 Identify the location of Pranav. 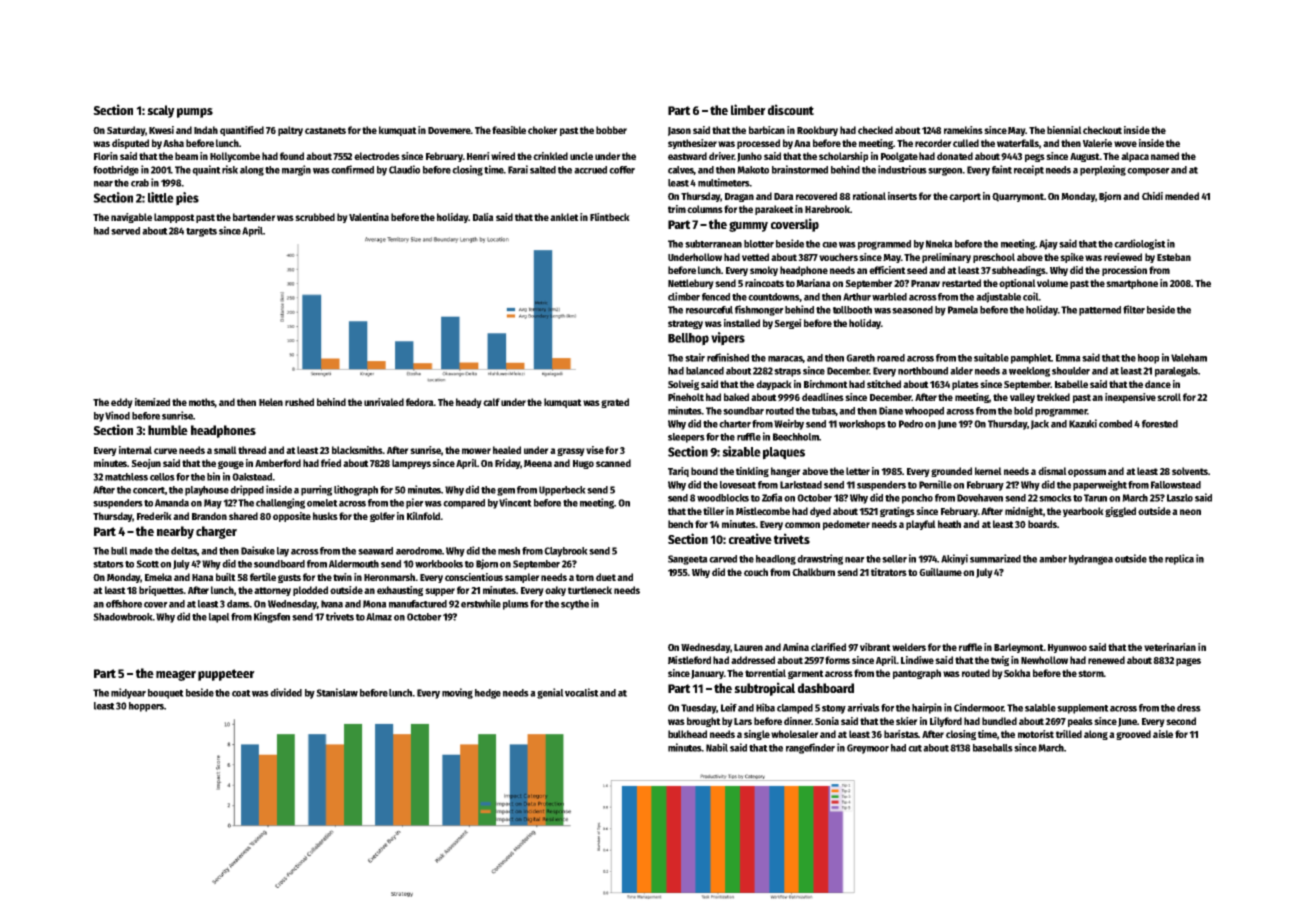
(925, 283).
